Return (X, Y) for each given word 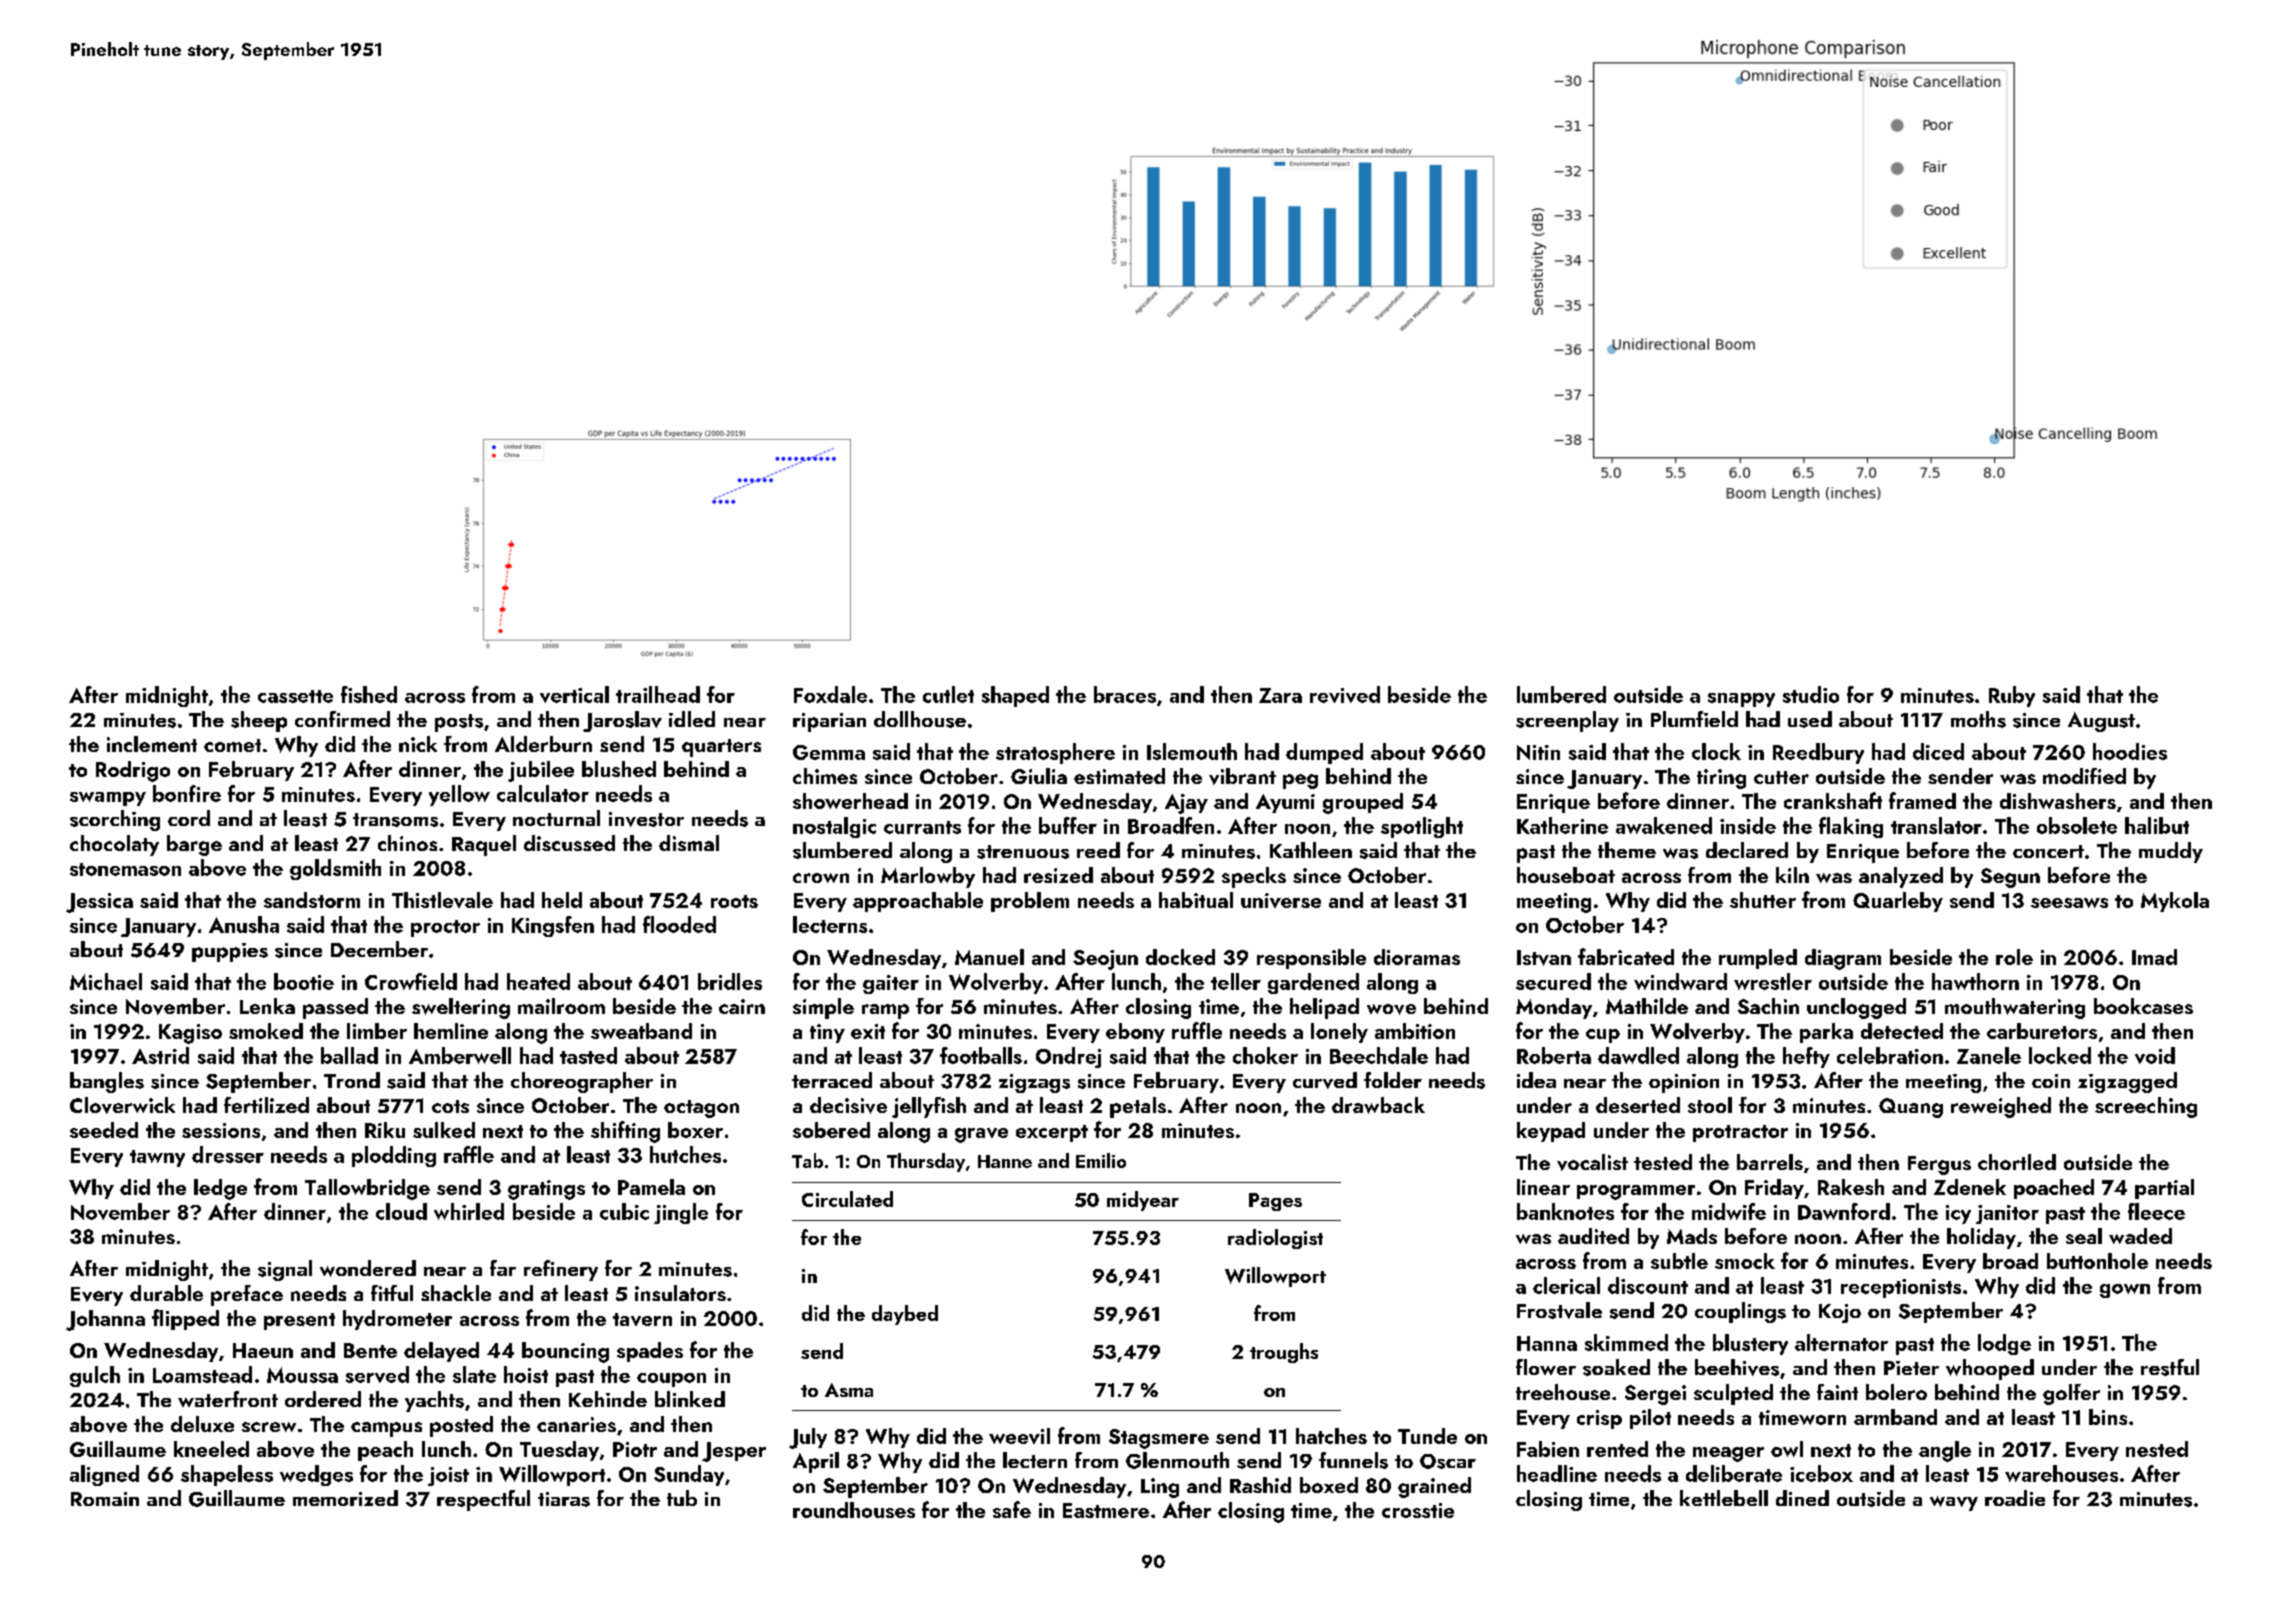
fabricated (1626, 956)
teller (1236, 981)
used (1810, 719)
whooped (1990, 1369)
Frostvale (1559, 1310)
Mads (1692, 1236)
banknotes (1565, 1211)
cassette (295, 696)
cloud (401, 1211)
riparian (829, 722)
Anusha (244, 924)
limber (377, 1031)
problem (1030, 902)
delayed (441, 1352)
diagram (1843, 959)
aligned (104, 1475)
